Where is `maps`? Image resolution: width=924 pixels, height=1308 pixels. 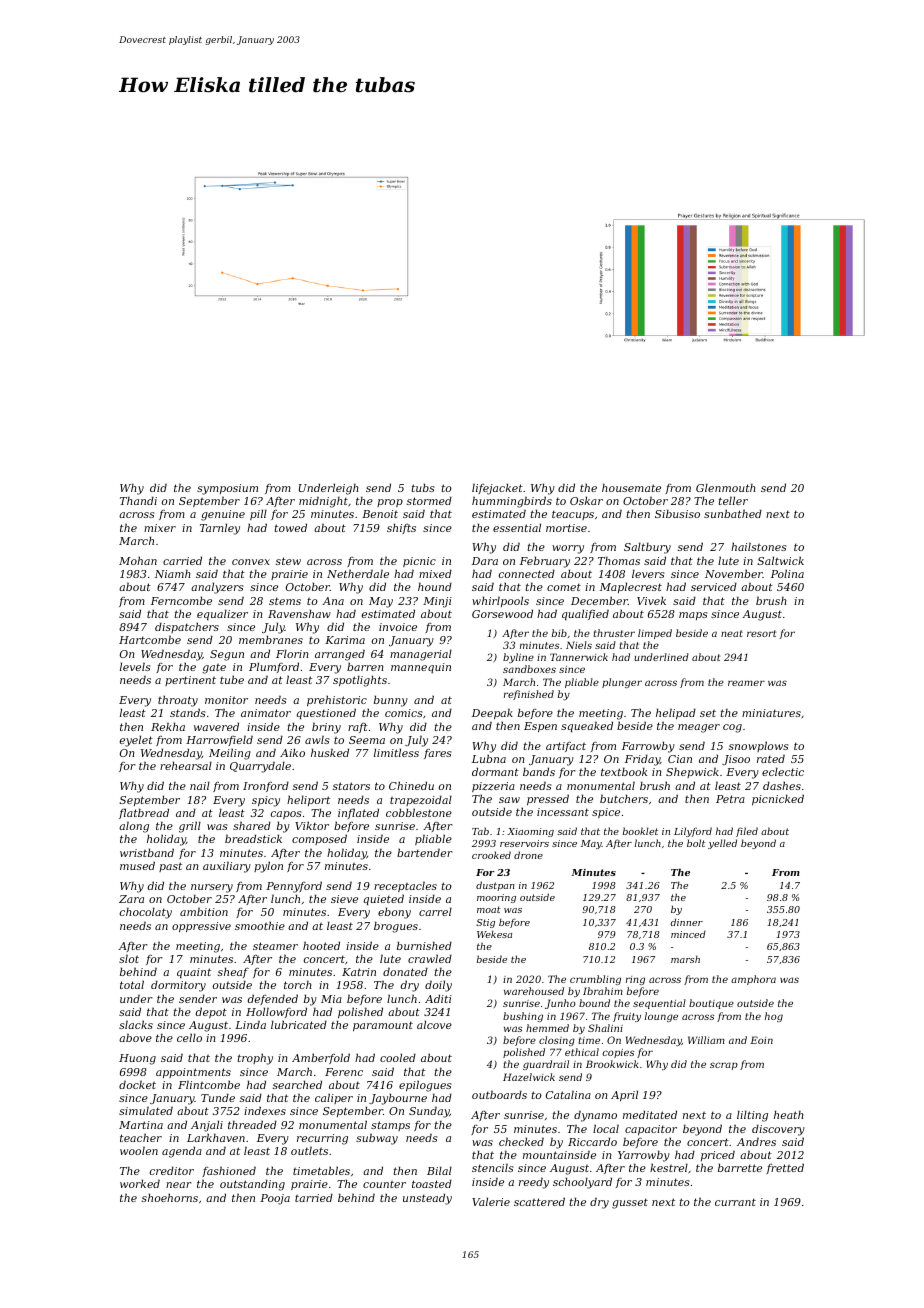
maps is located at coordinates (693, 616).
